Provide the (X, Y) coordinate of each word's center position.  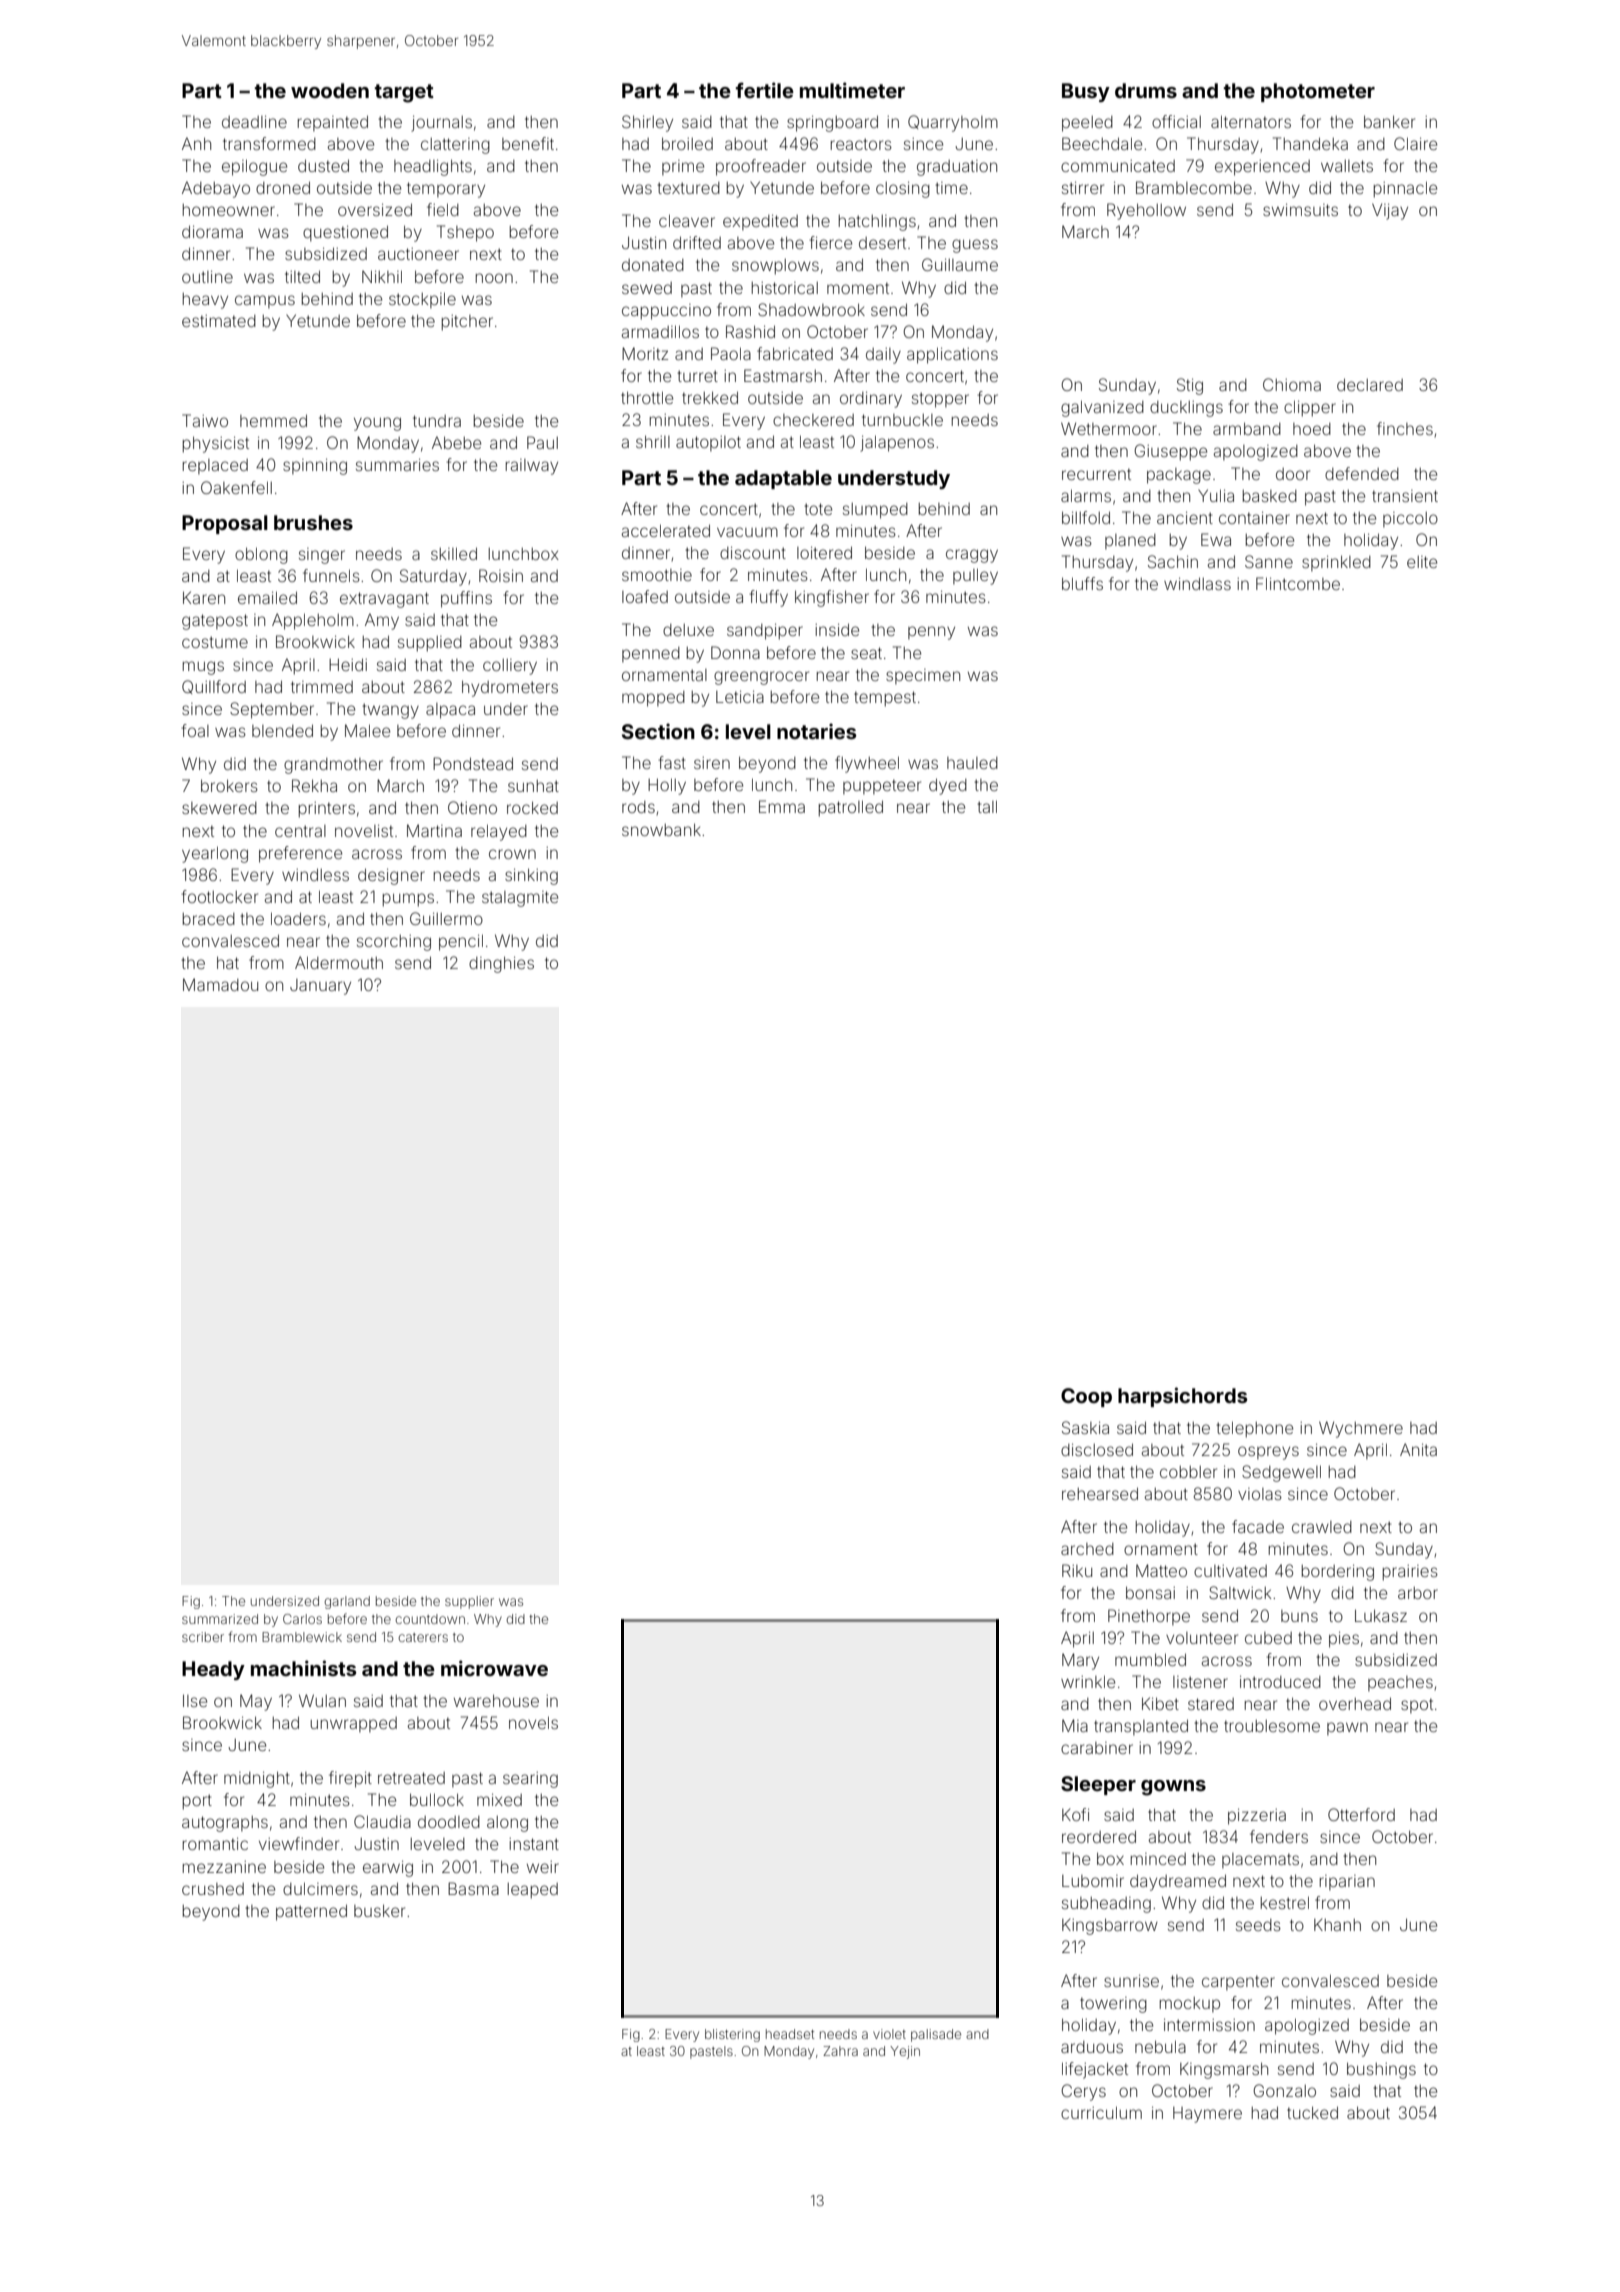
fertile (765, 90)
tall (987, 806)
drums (1146, 90)
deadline (254, 122)
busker (379, 1910)
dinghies (501, 964)
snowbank (661, 829)
